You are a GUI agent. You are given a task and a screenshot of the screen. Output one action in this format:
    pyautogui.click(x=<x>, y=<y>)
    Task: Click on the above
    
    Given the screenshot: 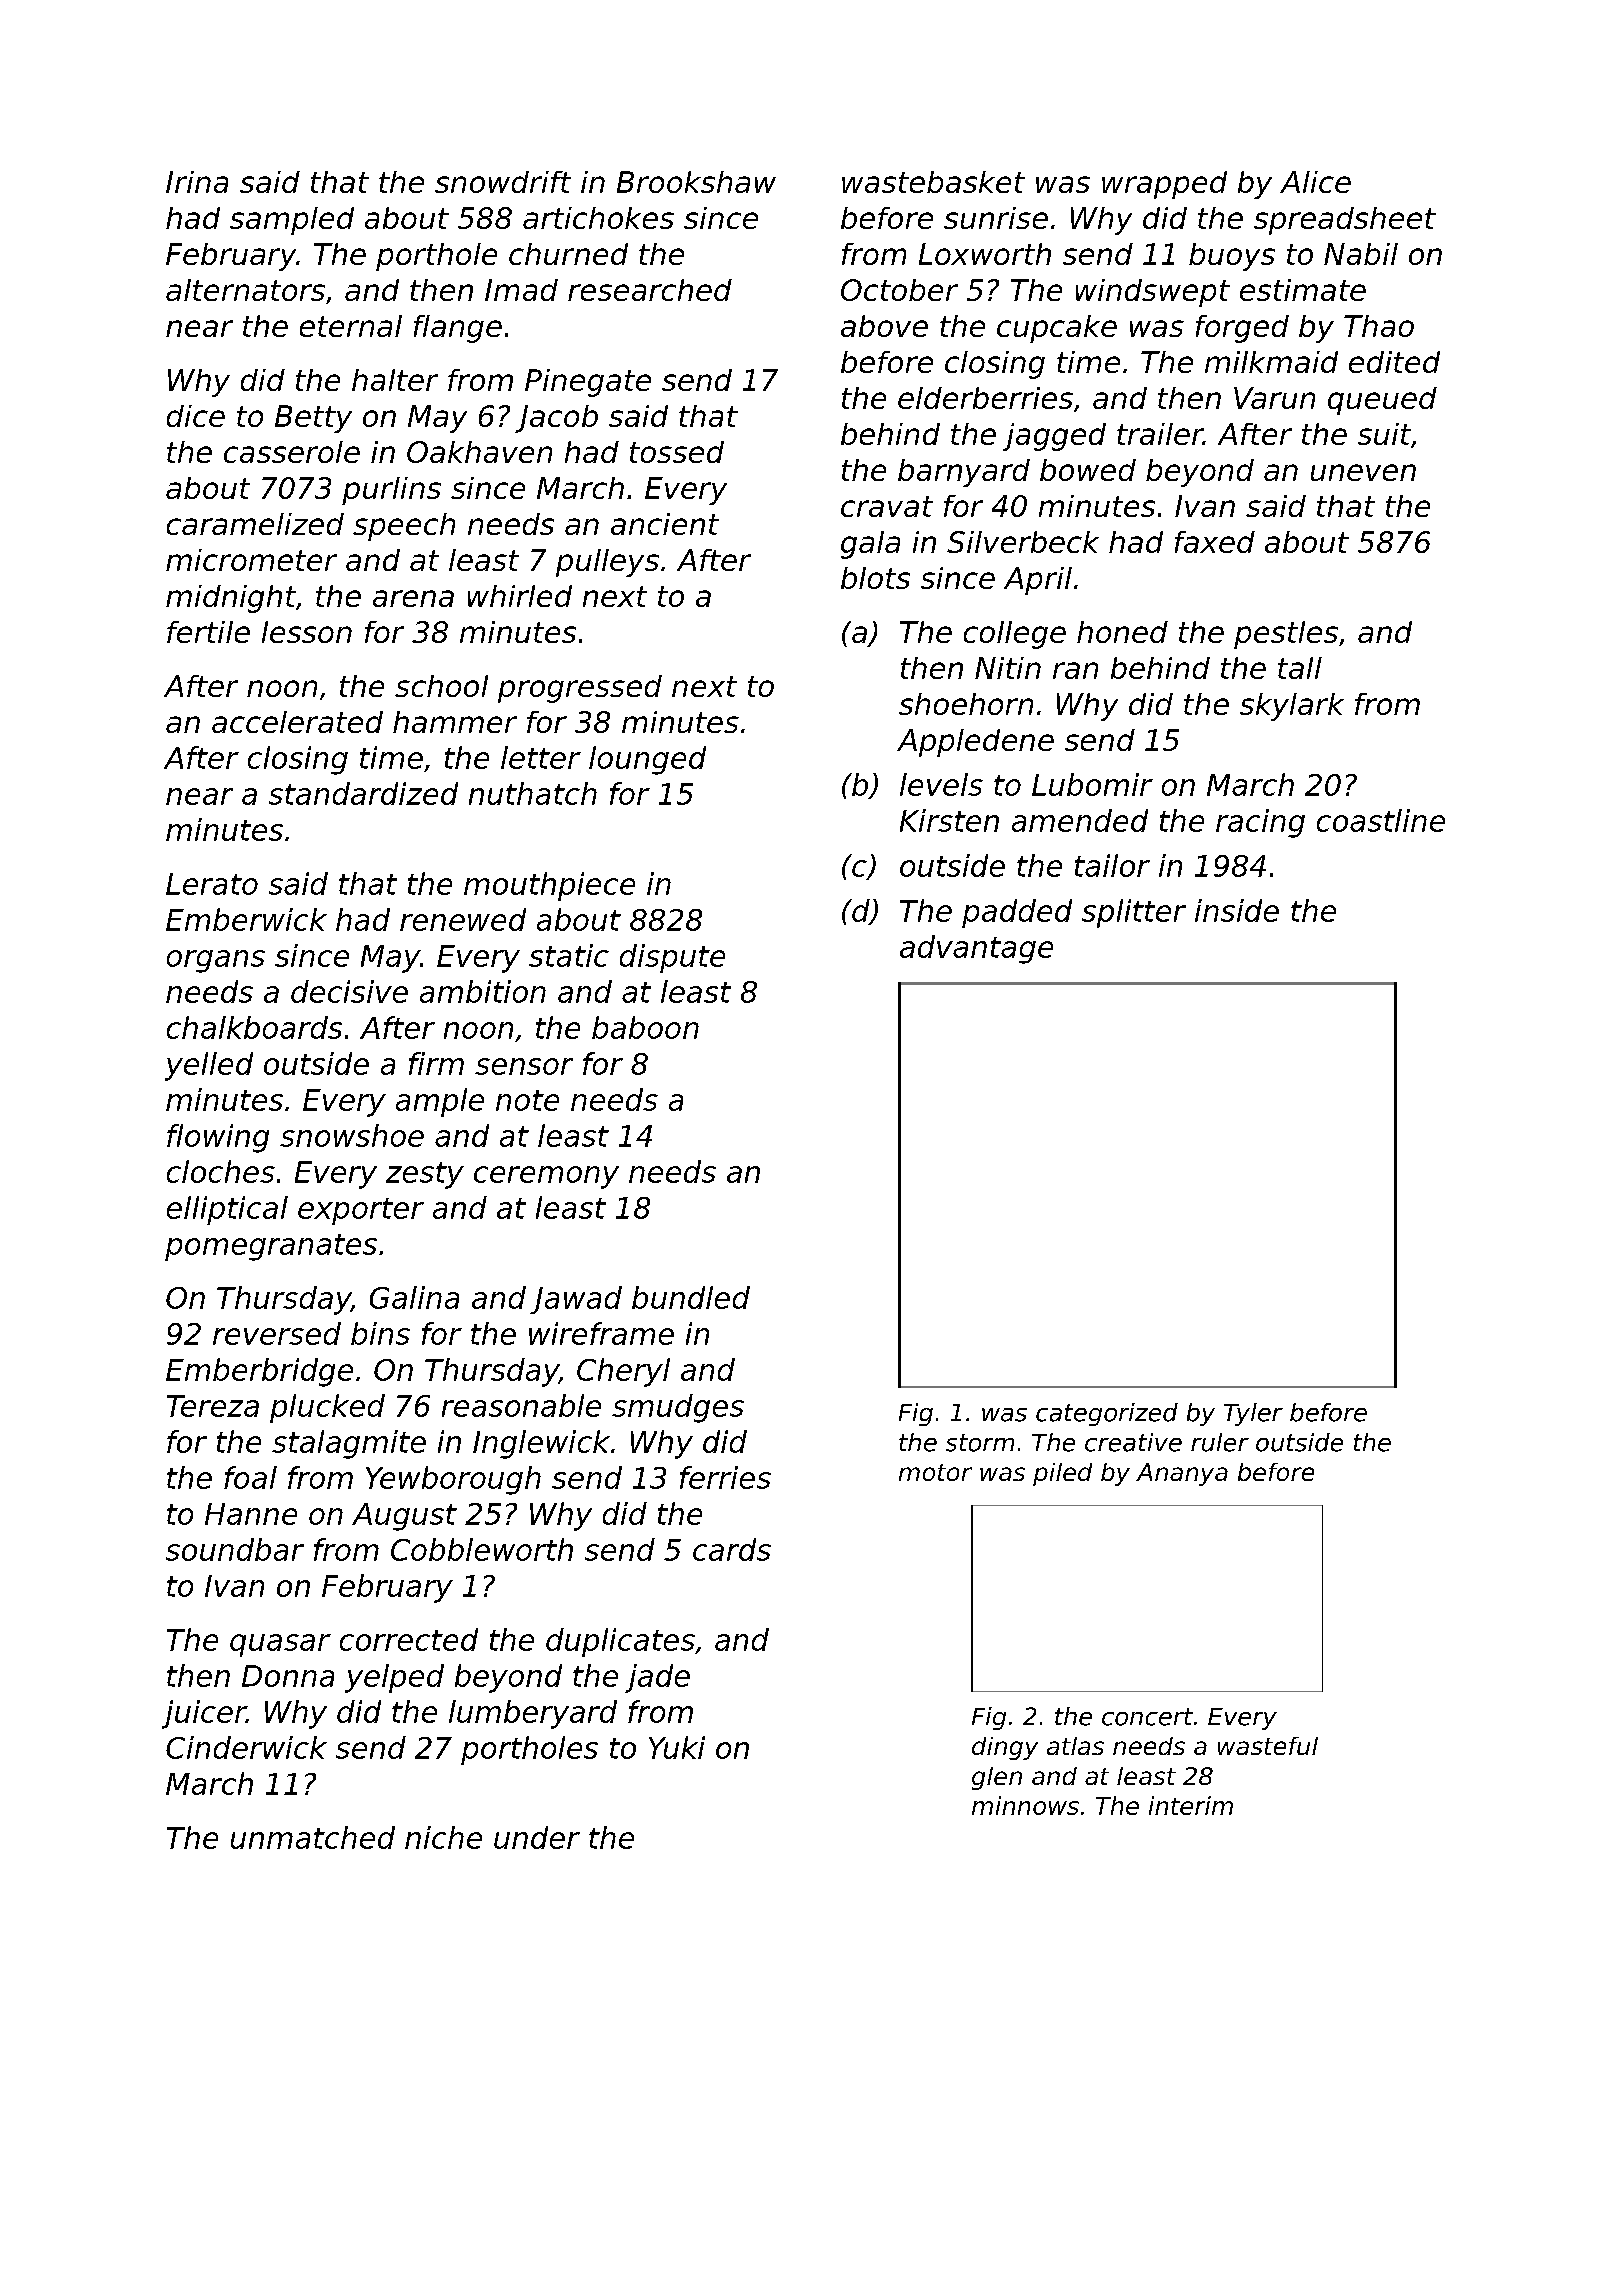 What is the action you would take?
    pyautogui.click(x=884, y=326)
